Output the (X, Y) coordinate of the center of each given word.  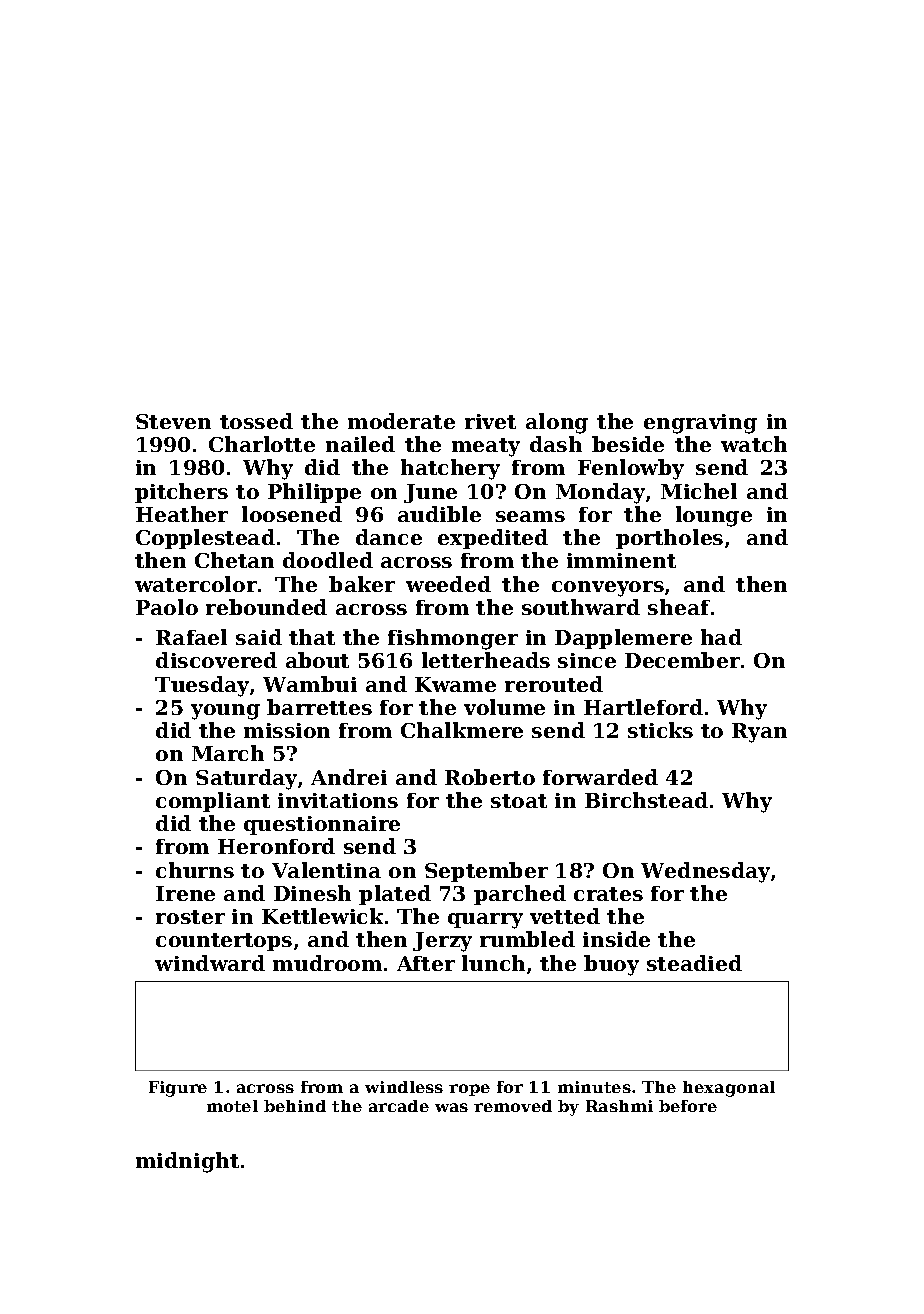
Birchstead (646, 800)
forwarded (600, 777)
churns (195, 870)
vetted (565, 916)
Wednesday (705, 872)
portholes (669, 539)
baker (362, 584)
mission (287, 730)
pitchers (181, 493)
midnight (187, 1162)
